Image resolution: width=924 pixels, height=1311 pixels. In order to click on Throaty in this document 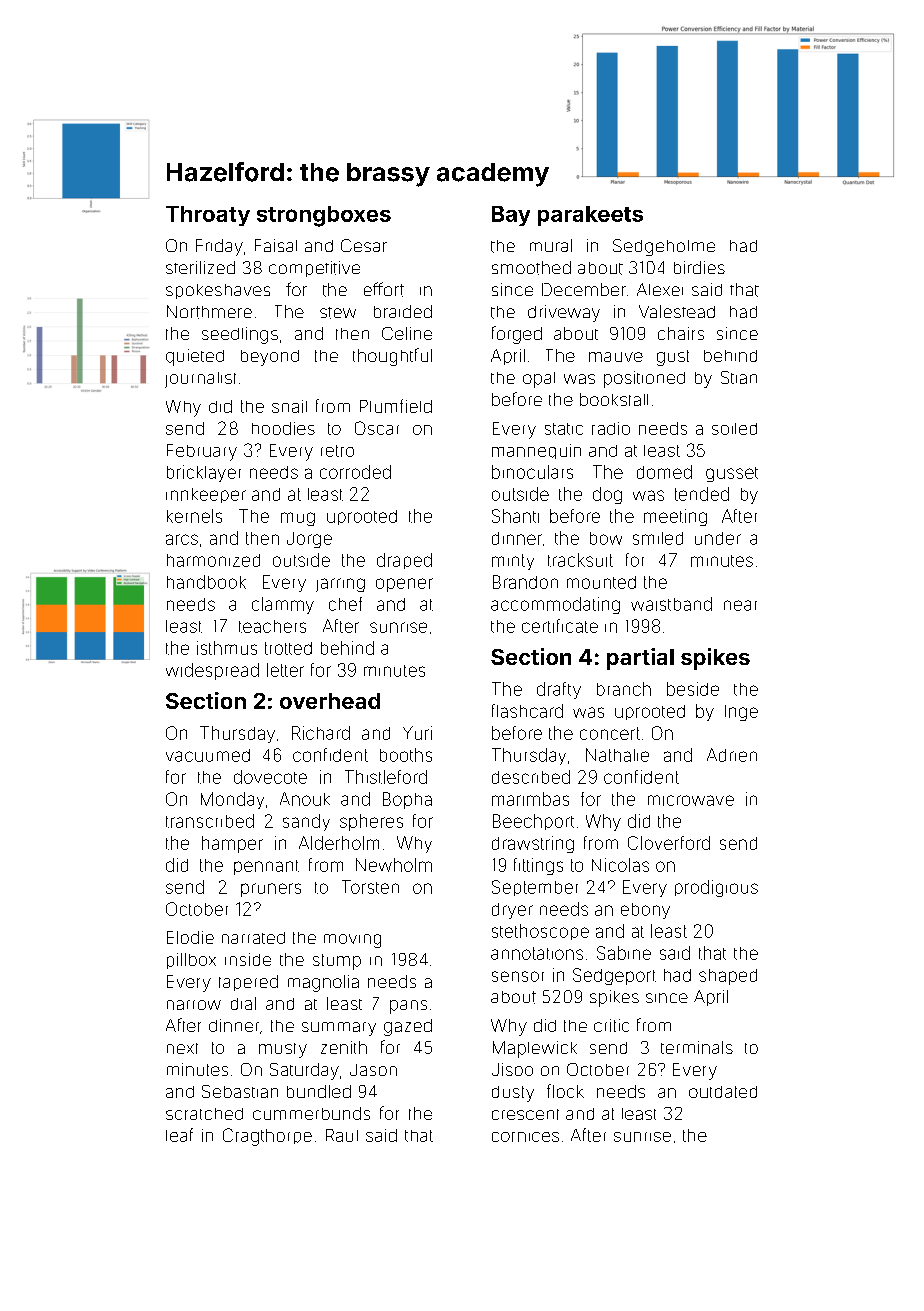, I will do `click(208, 216)`.
